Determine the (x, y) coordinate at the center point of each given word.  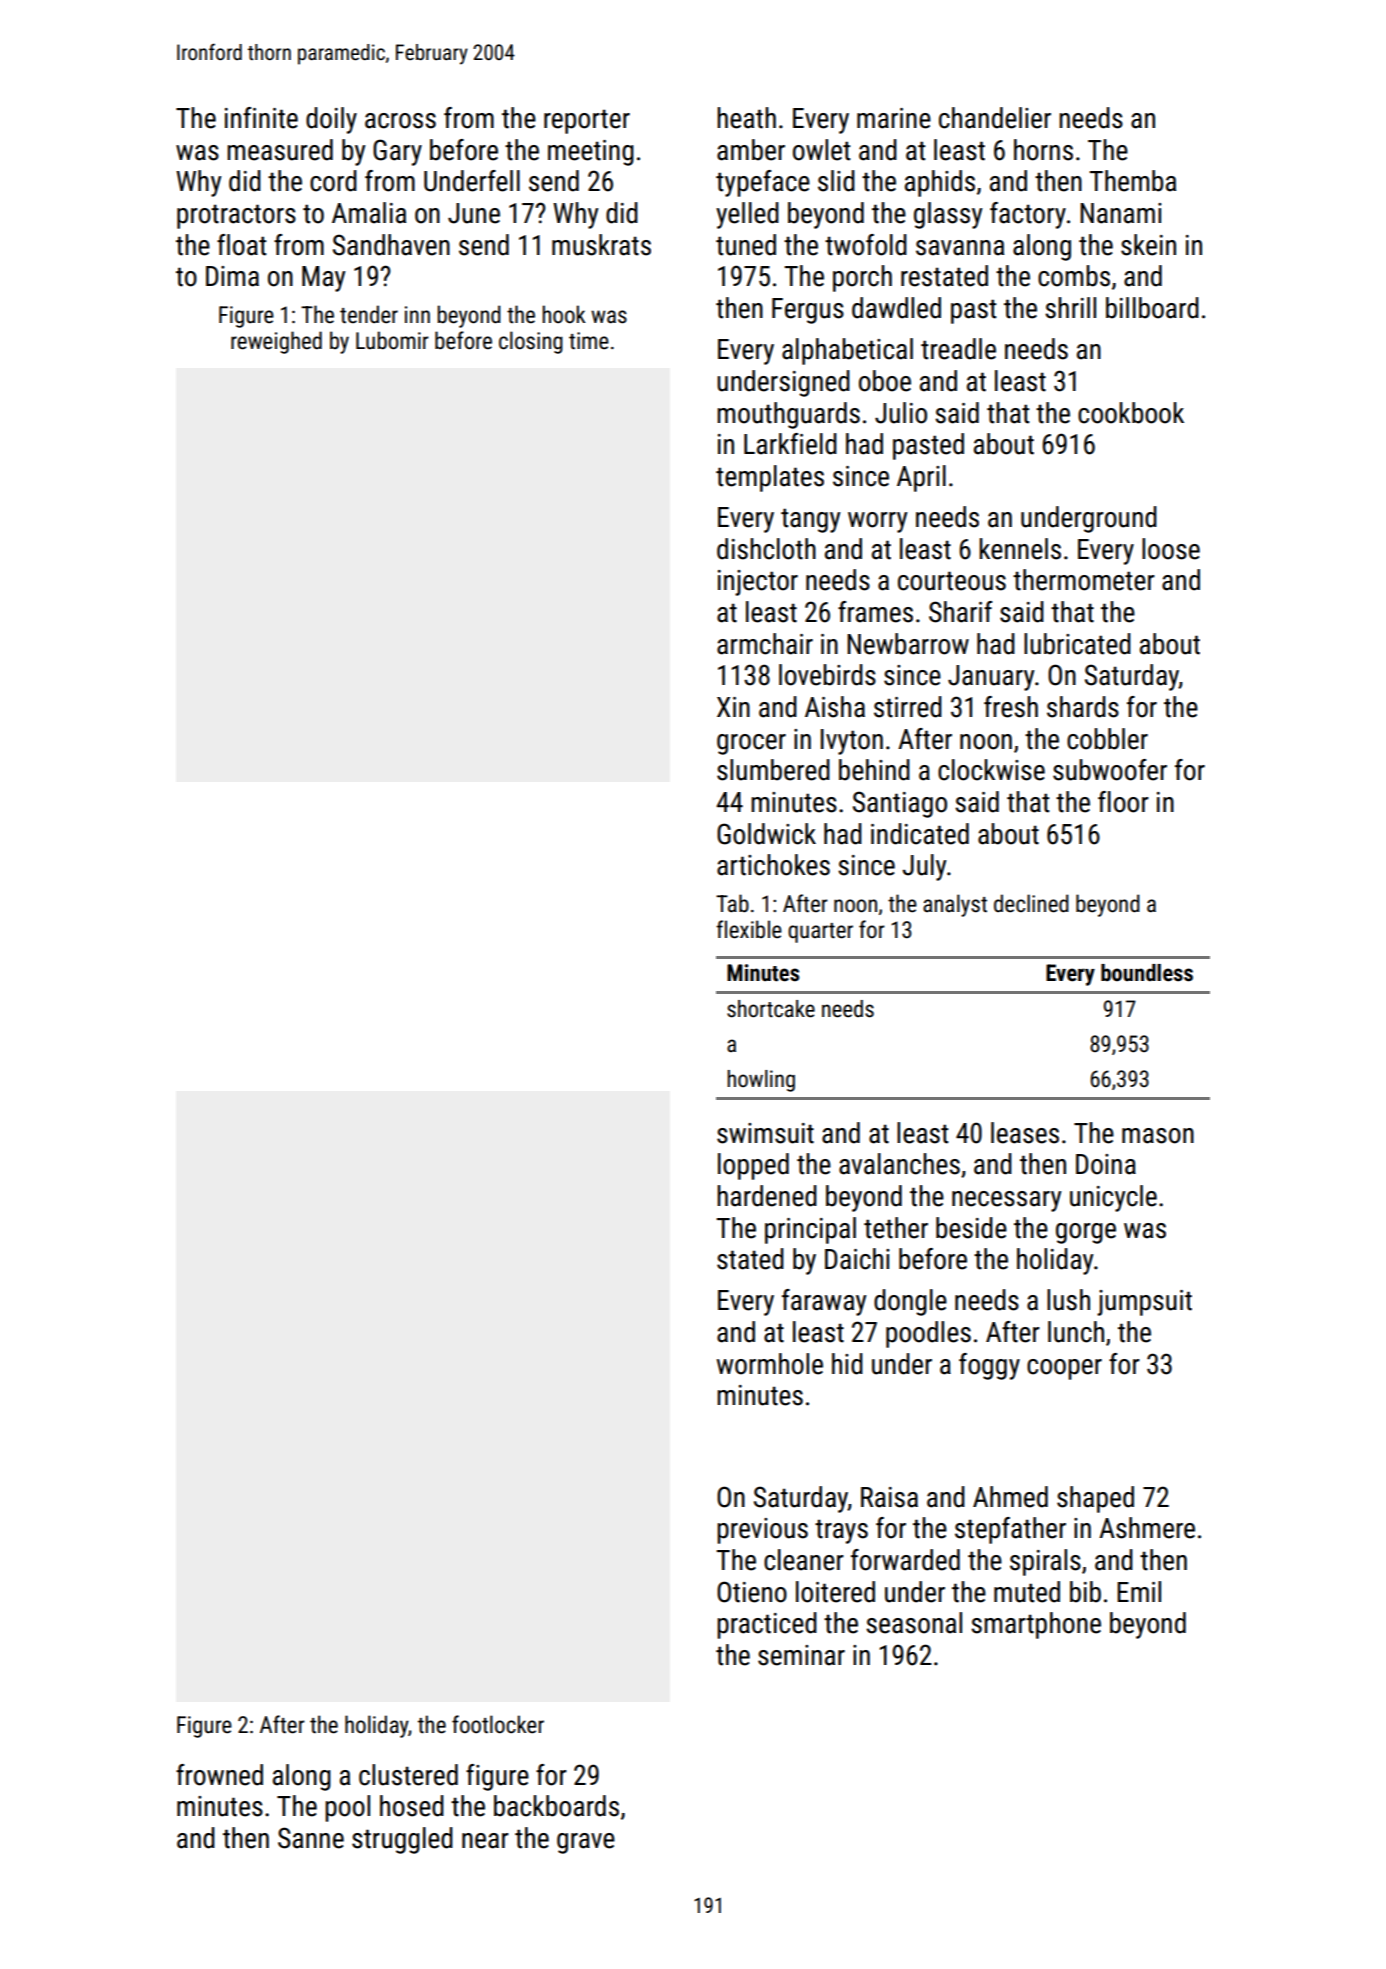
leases (1025, 1133)
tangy (810, 520)
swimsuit (765, 1133)
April (921, 478)
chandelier (995, 118)
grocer (751, 744)
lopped (753, 1166)
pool (347, 1808)
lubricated (1077, 644)
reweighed (276, 342)
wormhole (770, 1364)
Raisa (889, 1497)
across (400, 121)
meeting (591, 153)
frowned (219, 1775)
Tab (732, 903)
